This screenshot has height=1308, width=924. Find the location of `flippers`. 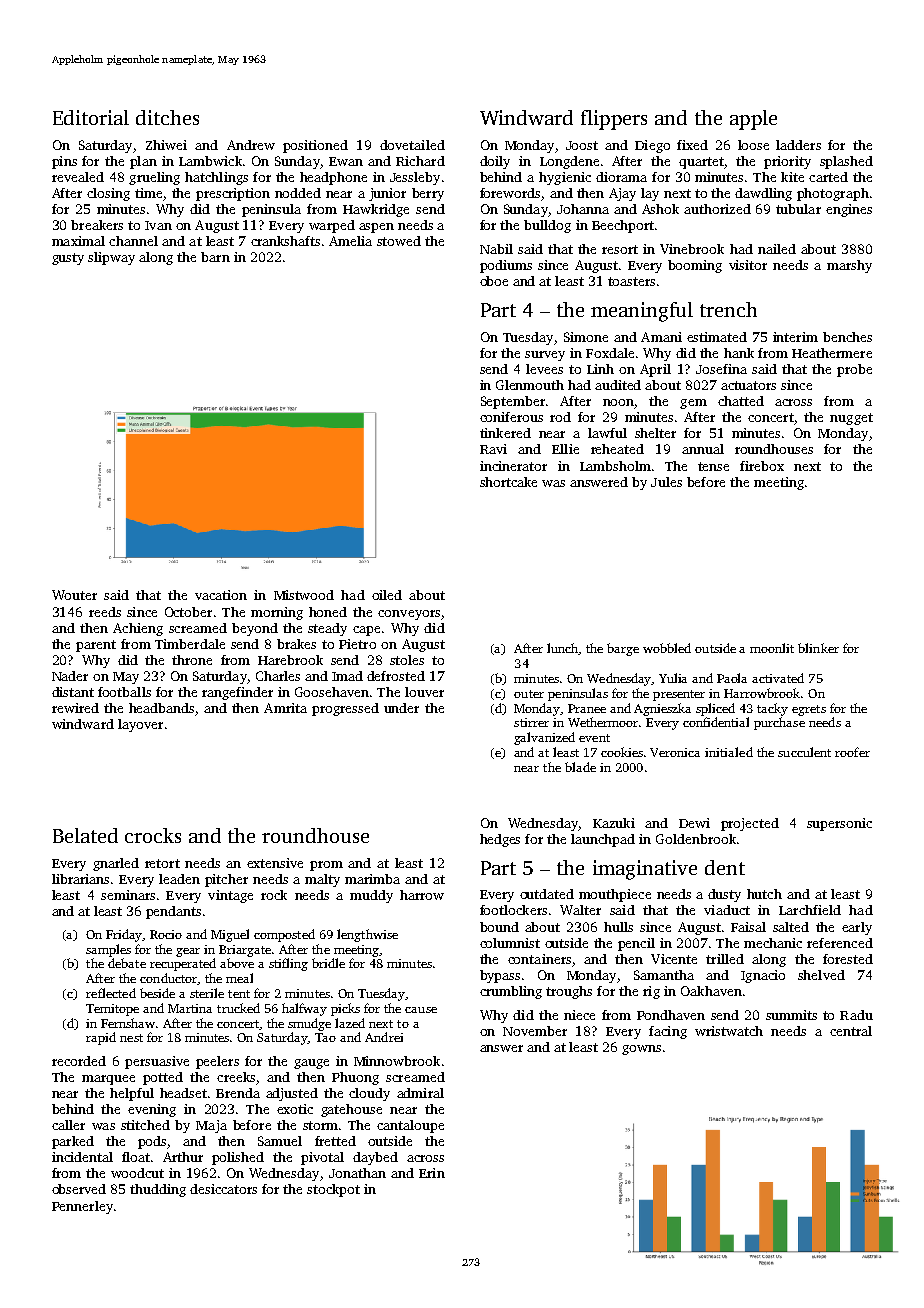

flippers is located at coordinates (614, 120).
